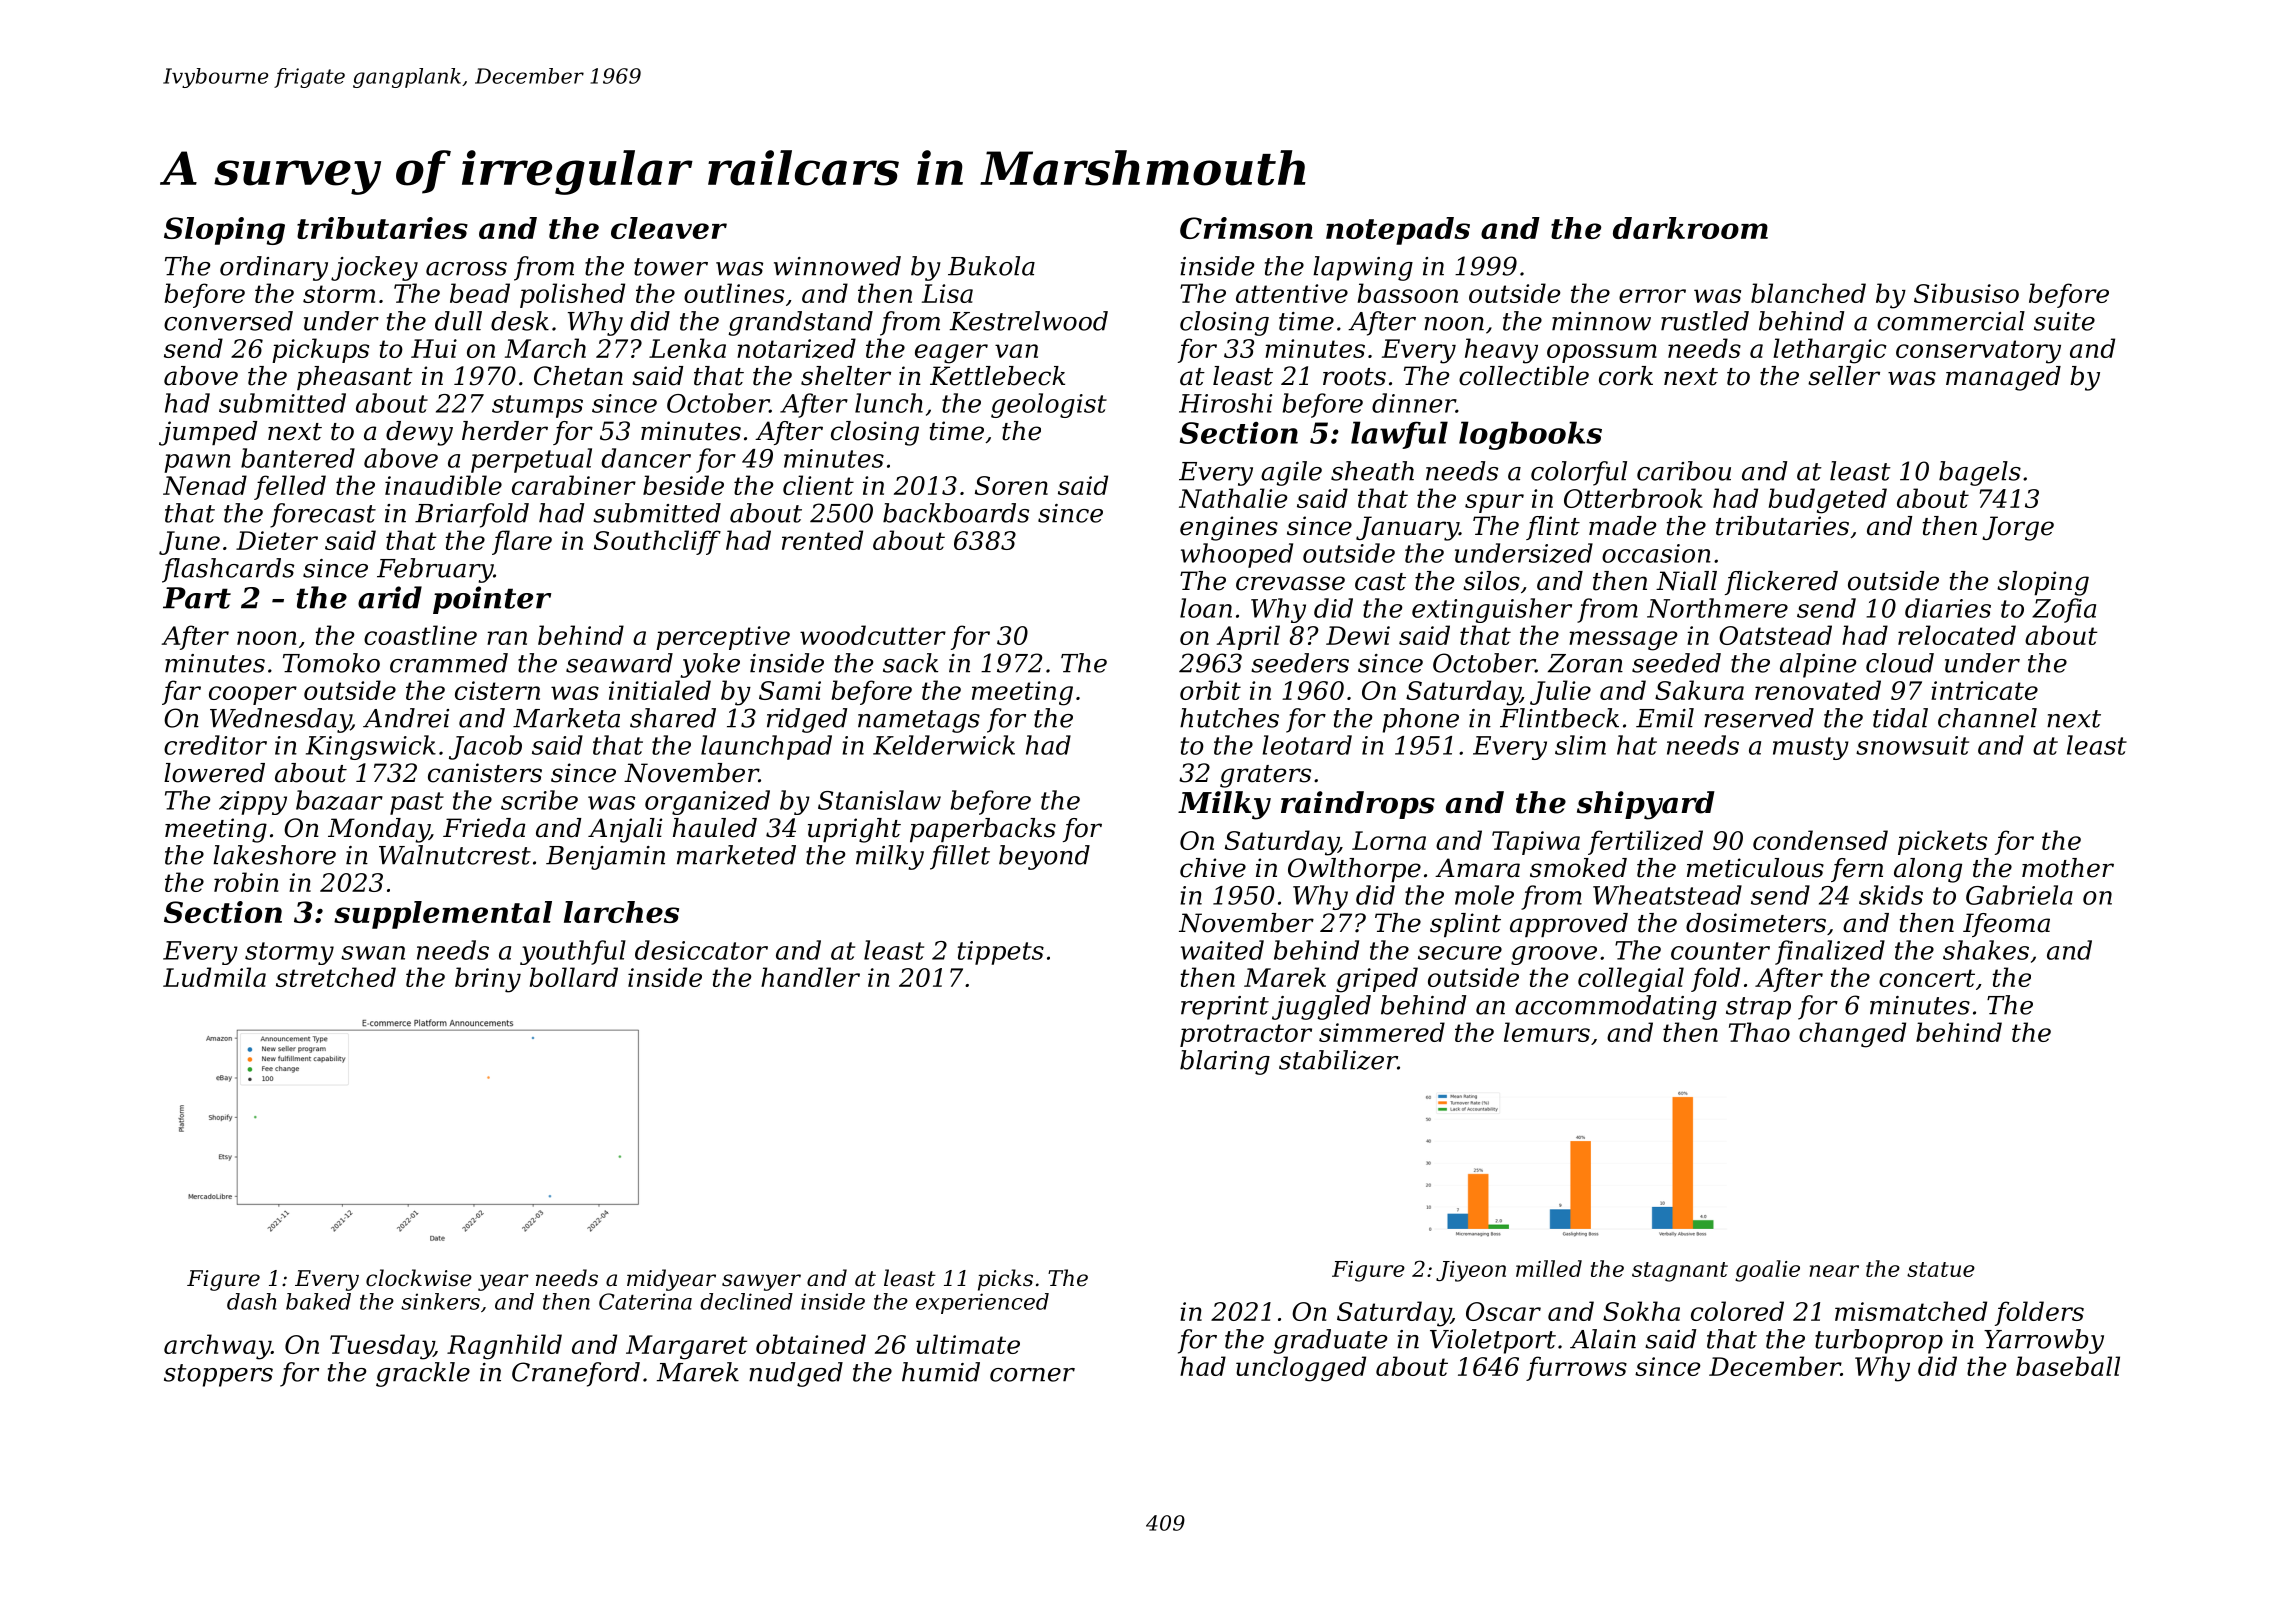 The width and height of the document is (2292, 1620). What do you see at coordinates (983, 830) in the document?
I see `paperbacks` at bounding box center [983, 830].
